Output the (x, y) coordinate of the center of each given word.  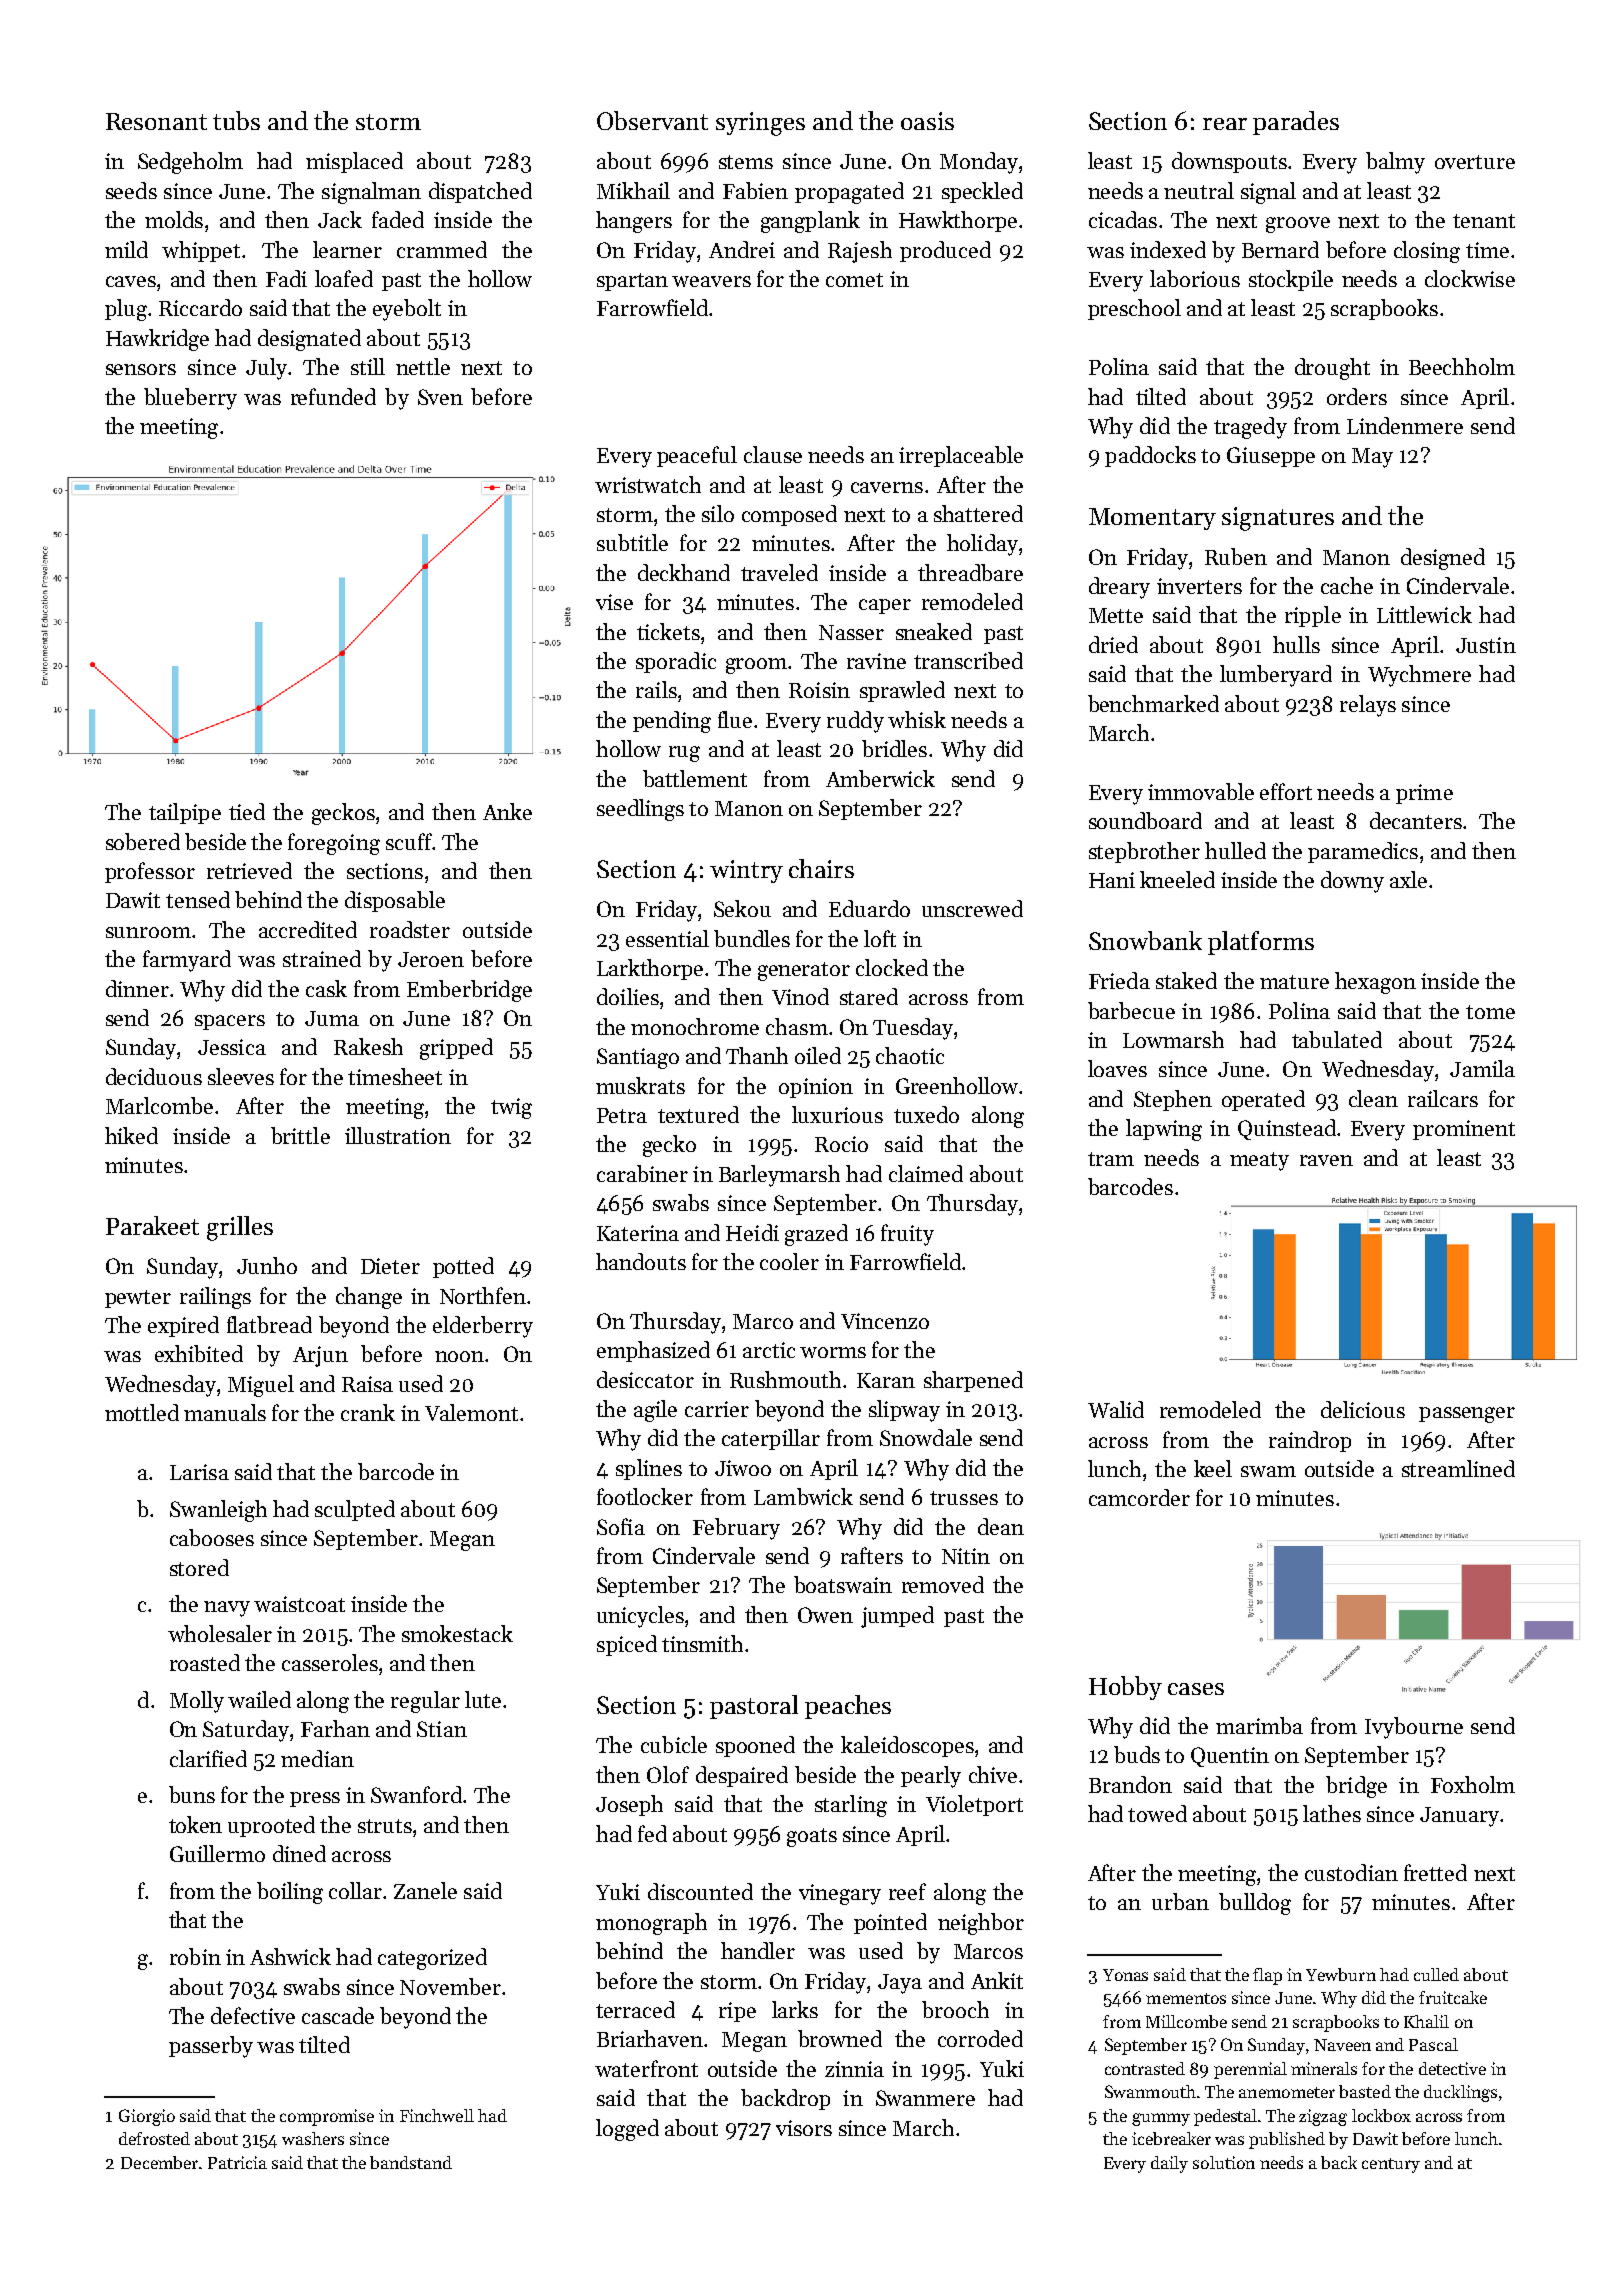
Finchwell (437, 2115)
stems (746, 162)
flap (1267, 1976)
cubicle (674, 1744)
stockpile (1291, 280)
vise (614, 602)
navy (227, 1609)
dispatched (480, 192)
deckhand (684, 572)
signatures (1278, 519)
